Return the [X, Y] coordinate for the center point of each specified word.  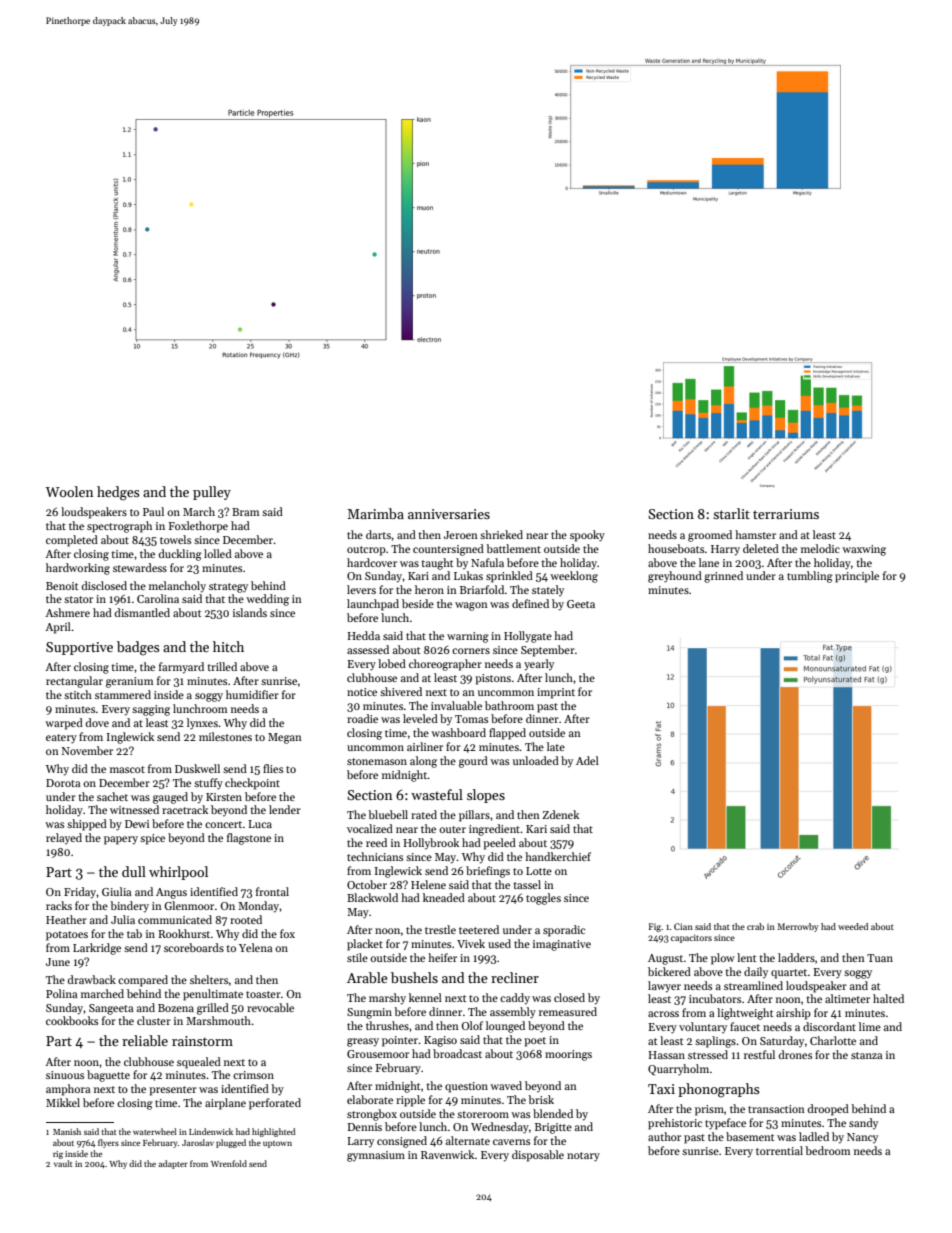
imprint [556, 693]
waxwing [864, 550]
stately [548, 590]
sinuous [65, 1075]
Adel [587, 760]
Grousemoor [378, 1054]
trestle [440, 929]
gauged [170, 798]
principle [857, 577]
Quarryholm [678, 1070]
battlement [513, 548]
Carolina [158, 598]
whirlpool [178, 873]
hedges [118, 493]
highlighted [274, 1132]
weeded [853, 926]
